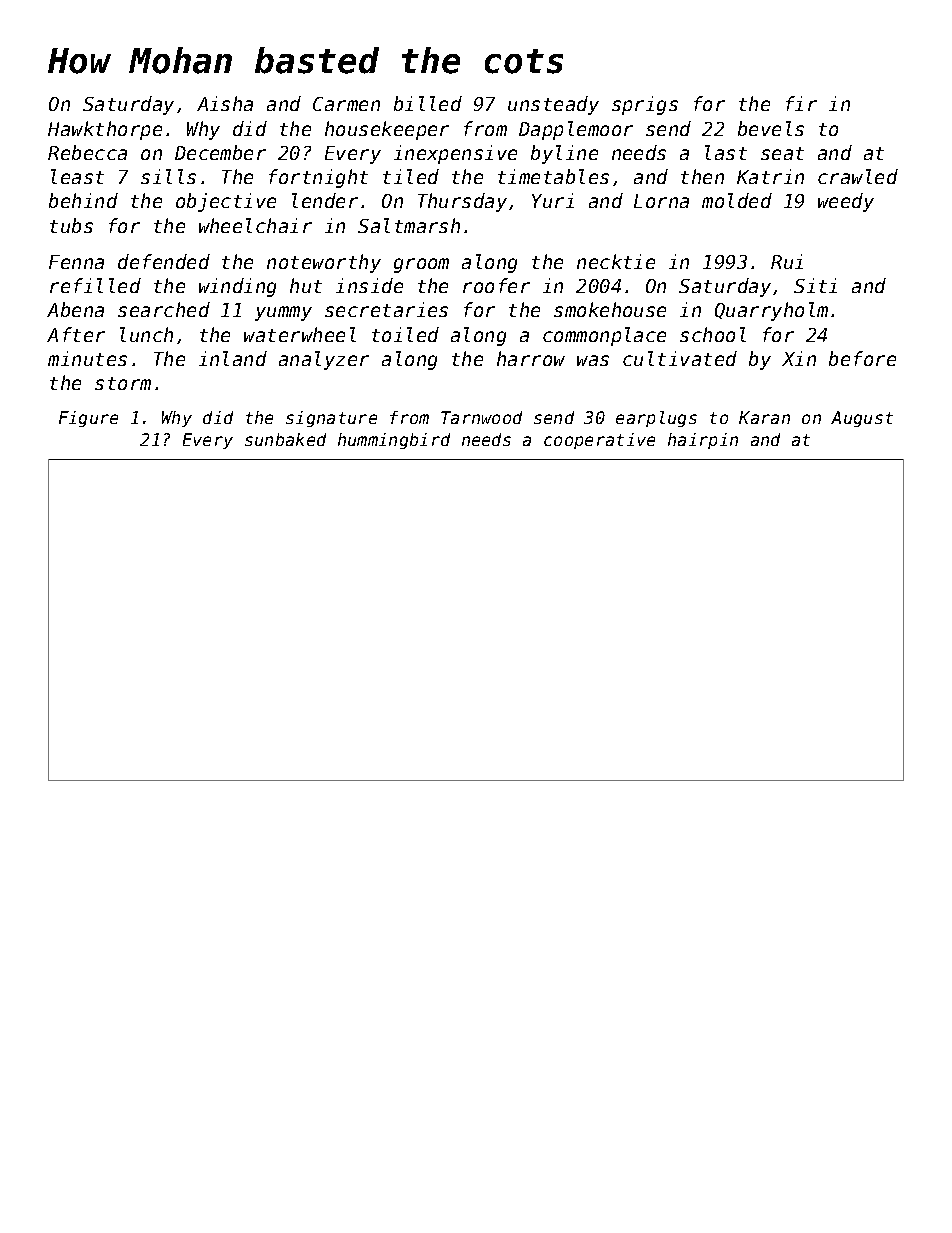 The width and height of the page is (952, 1233). What do you see at coordinates (428, 103) in the page?
I see `billed` at bounding box center [428, 103].
